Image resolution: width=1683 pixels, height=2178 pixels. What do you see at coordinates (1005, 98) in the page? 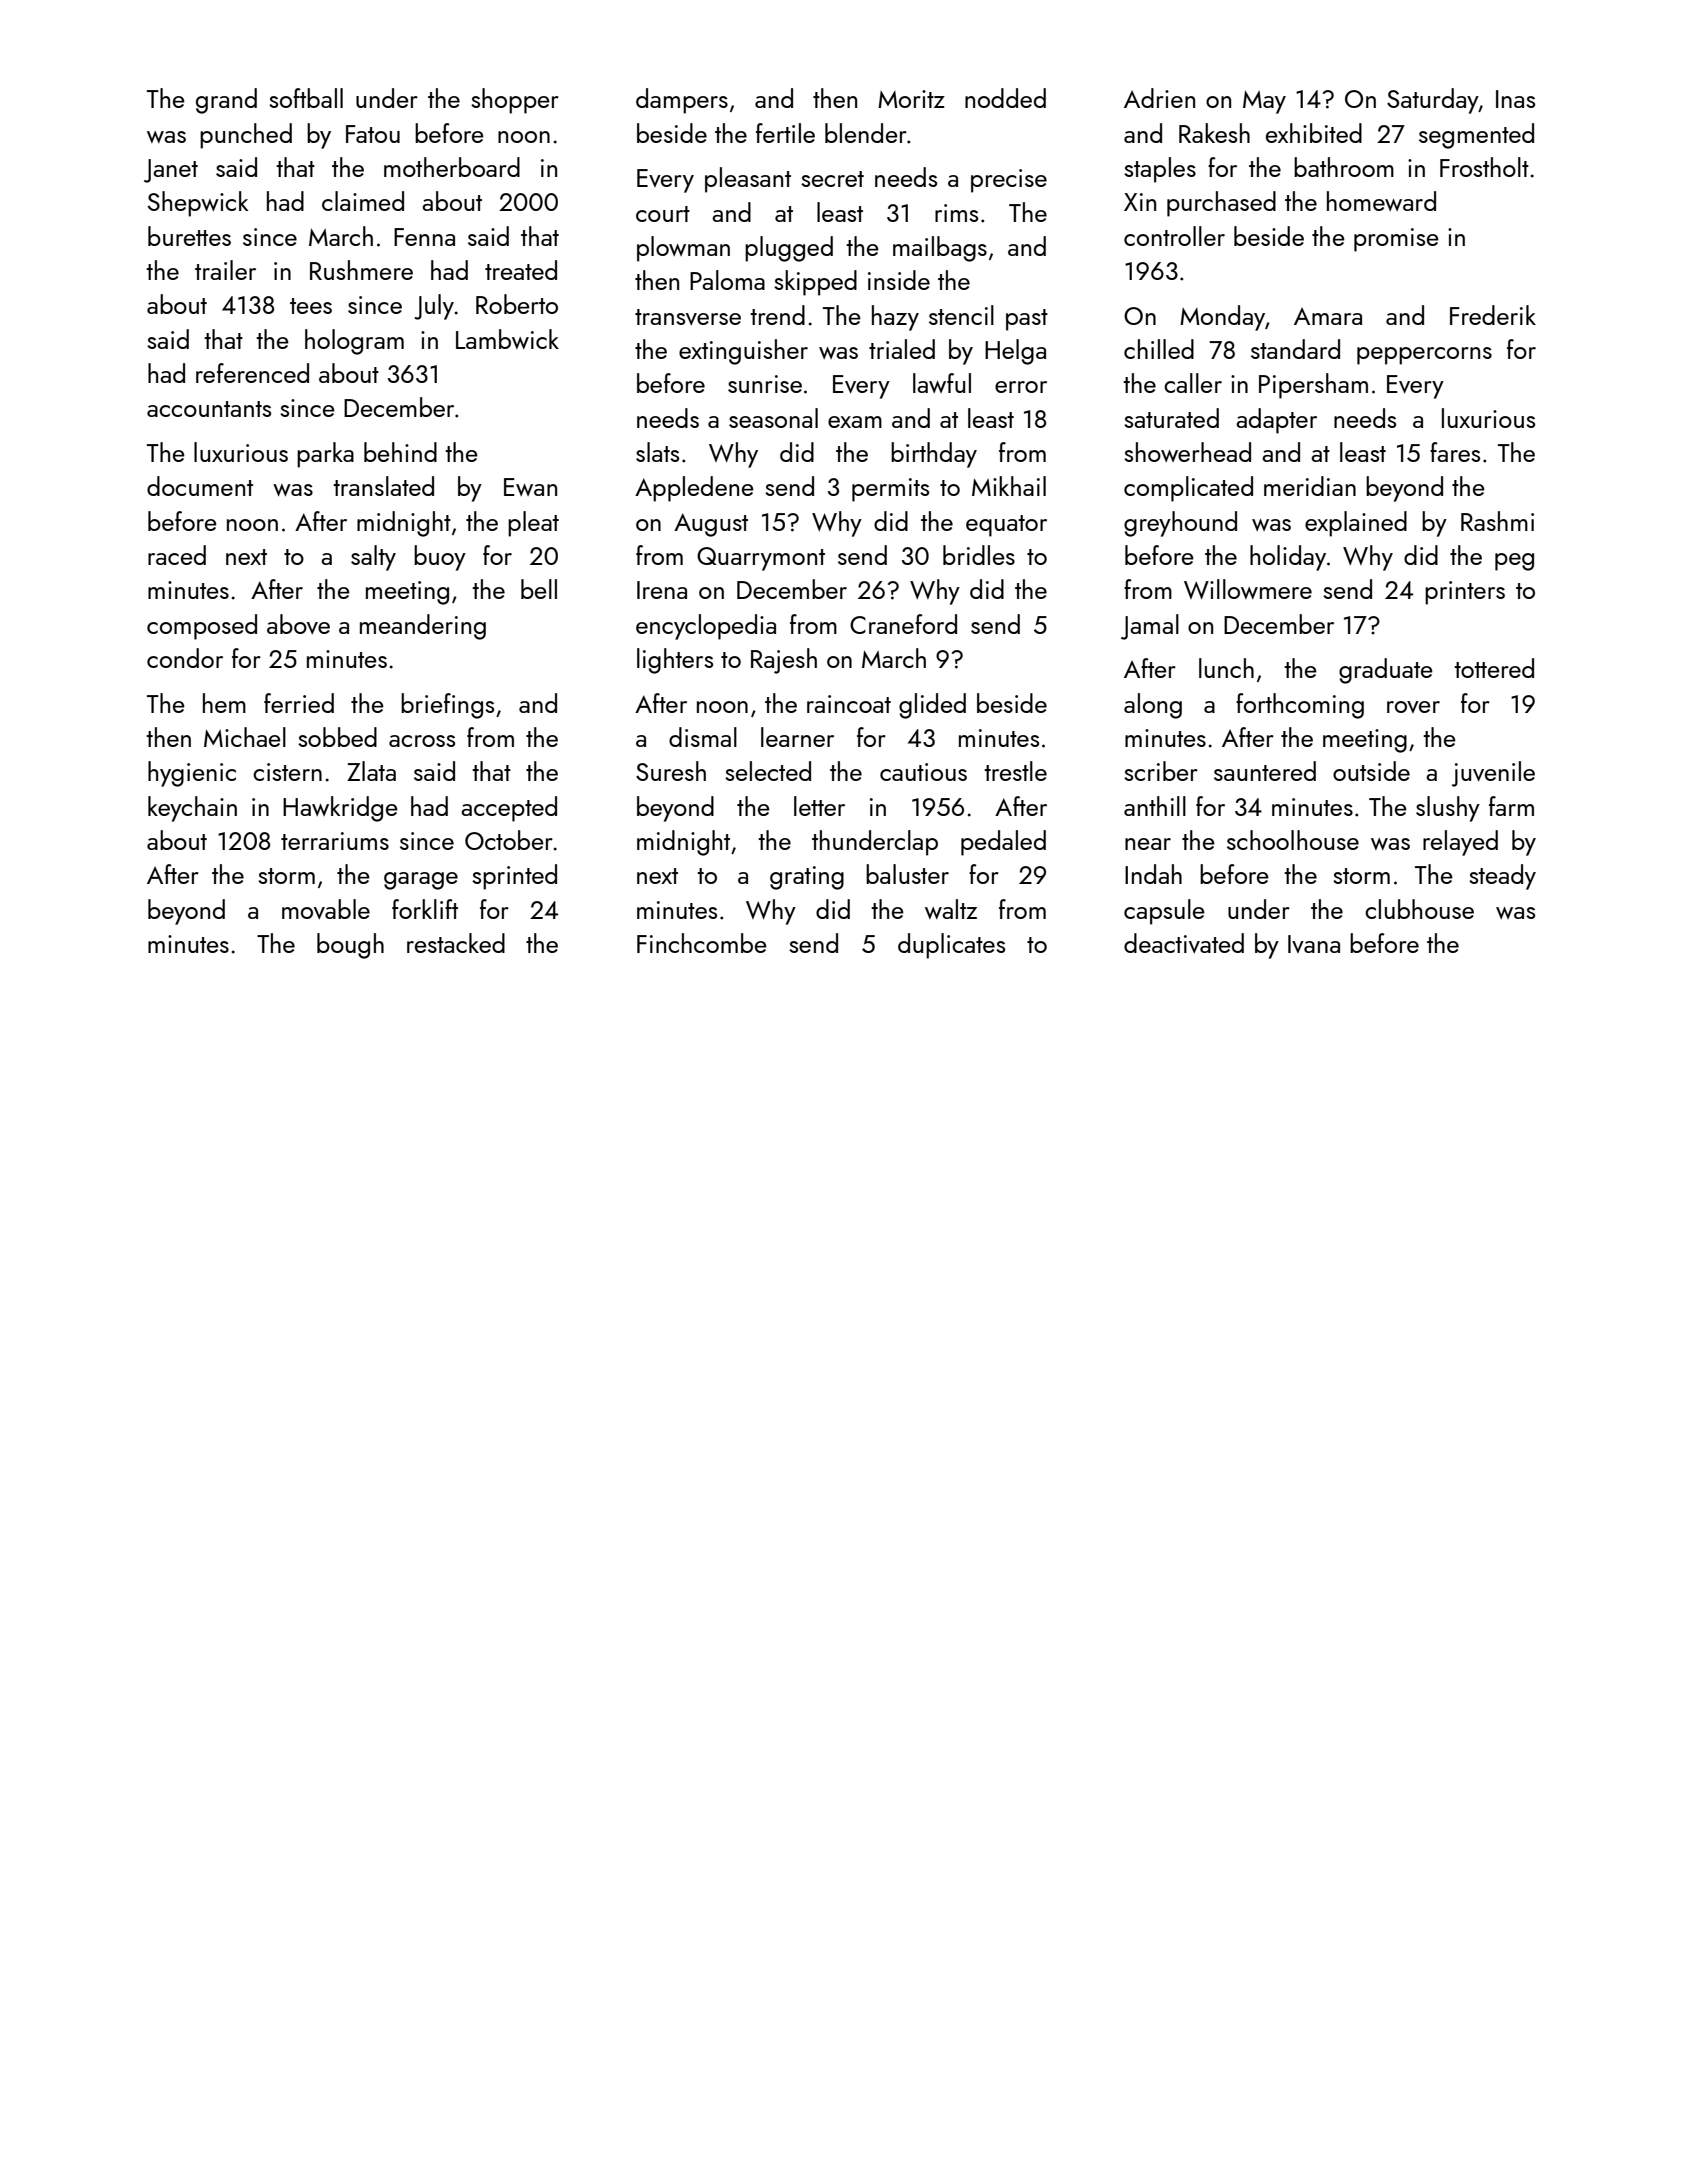
I see `nodded` at bounding box center [1005, 98].
